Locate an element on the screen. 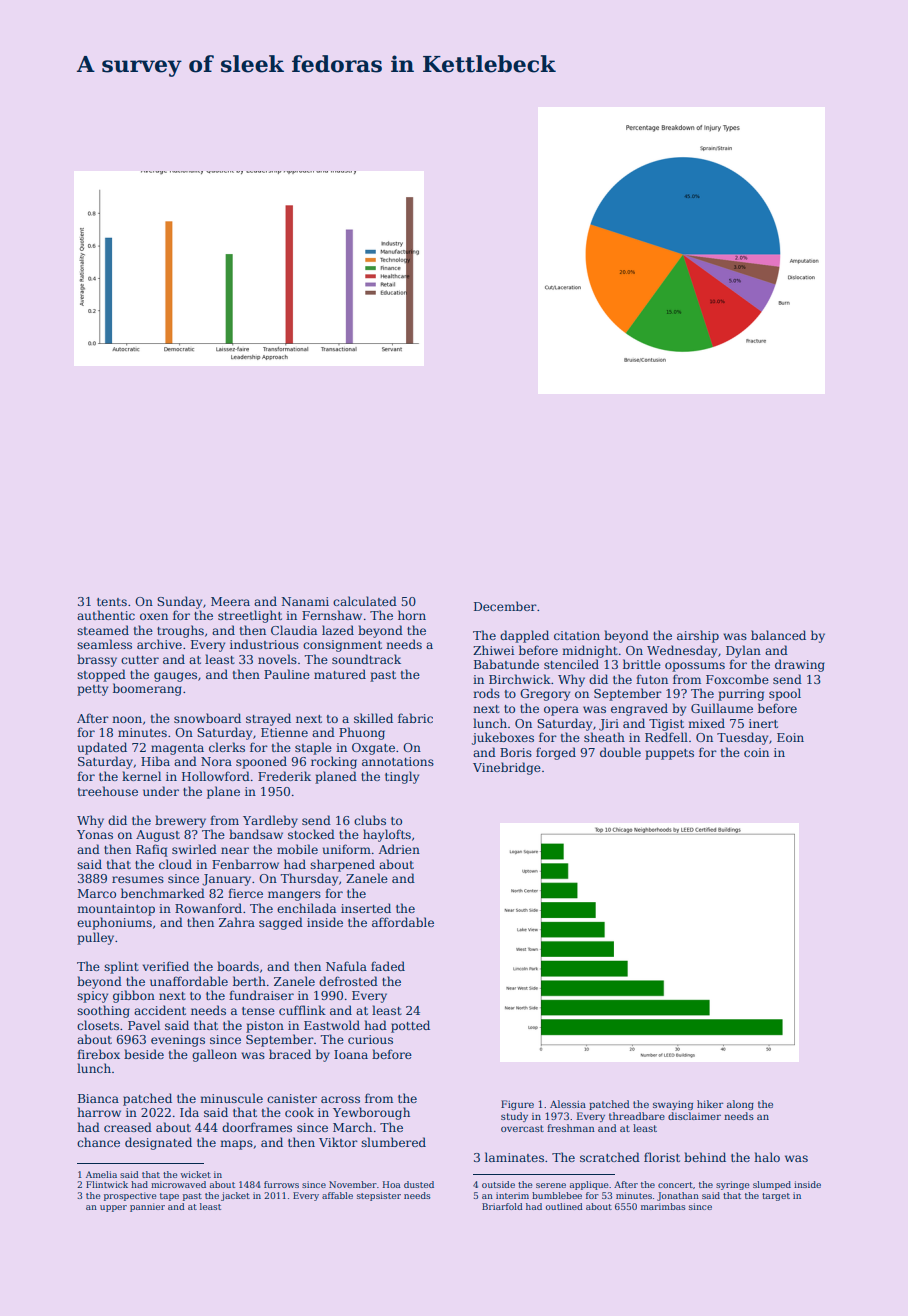  tingly is located at coordinates (402, 777).
